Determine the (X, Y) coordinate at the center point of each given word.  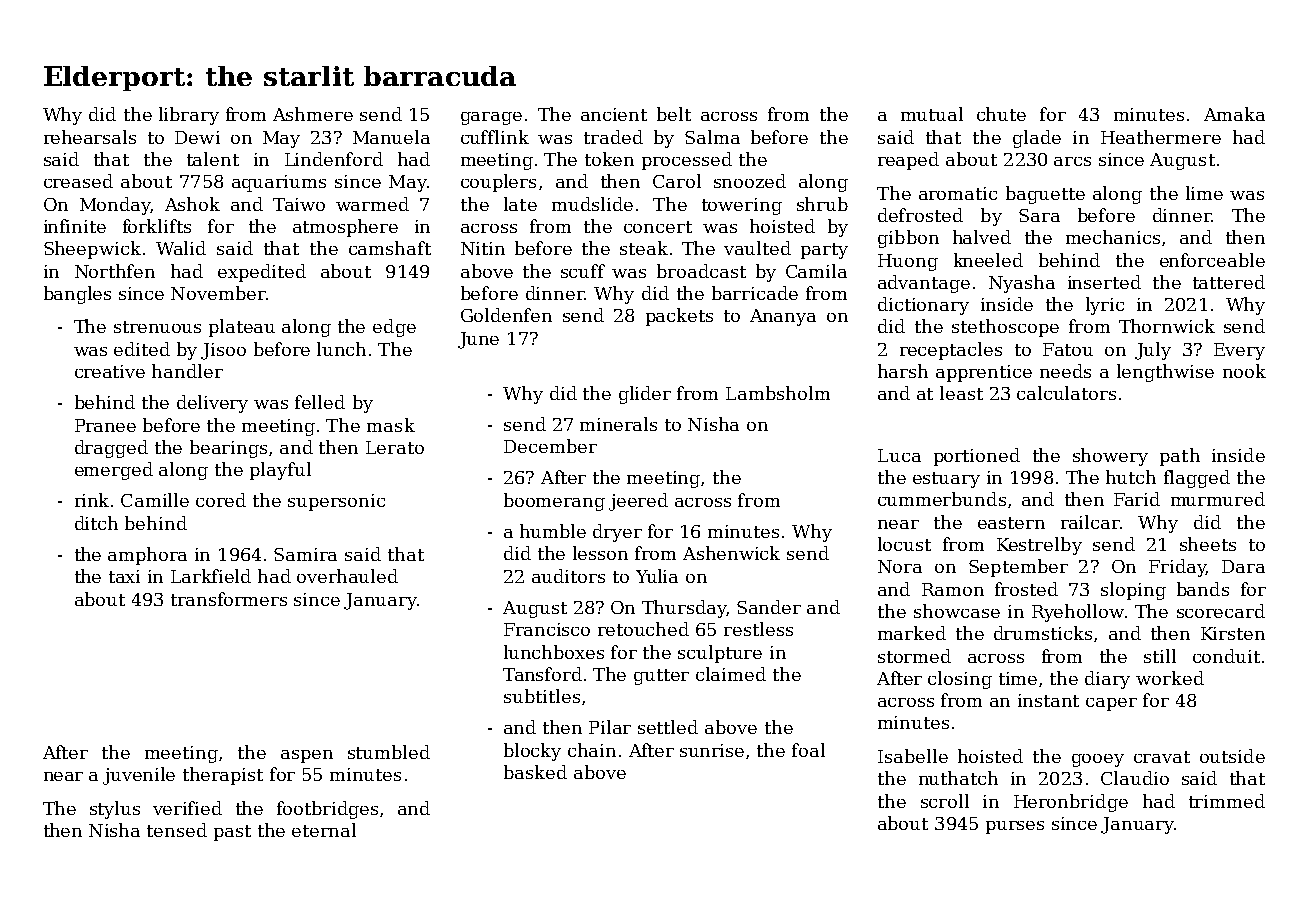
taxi (124, 576)
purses (1015, 827)
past (232, 833)
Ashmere (313, 114)
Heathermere (1161, 137)
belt (674, 114)
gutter (661, 677)
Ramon (953, 589)
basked (535, 772)
